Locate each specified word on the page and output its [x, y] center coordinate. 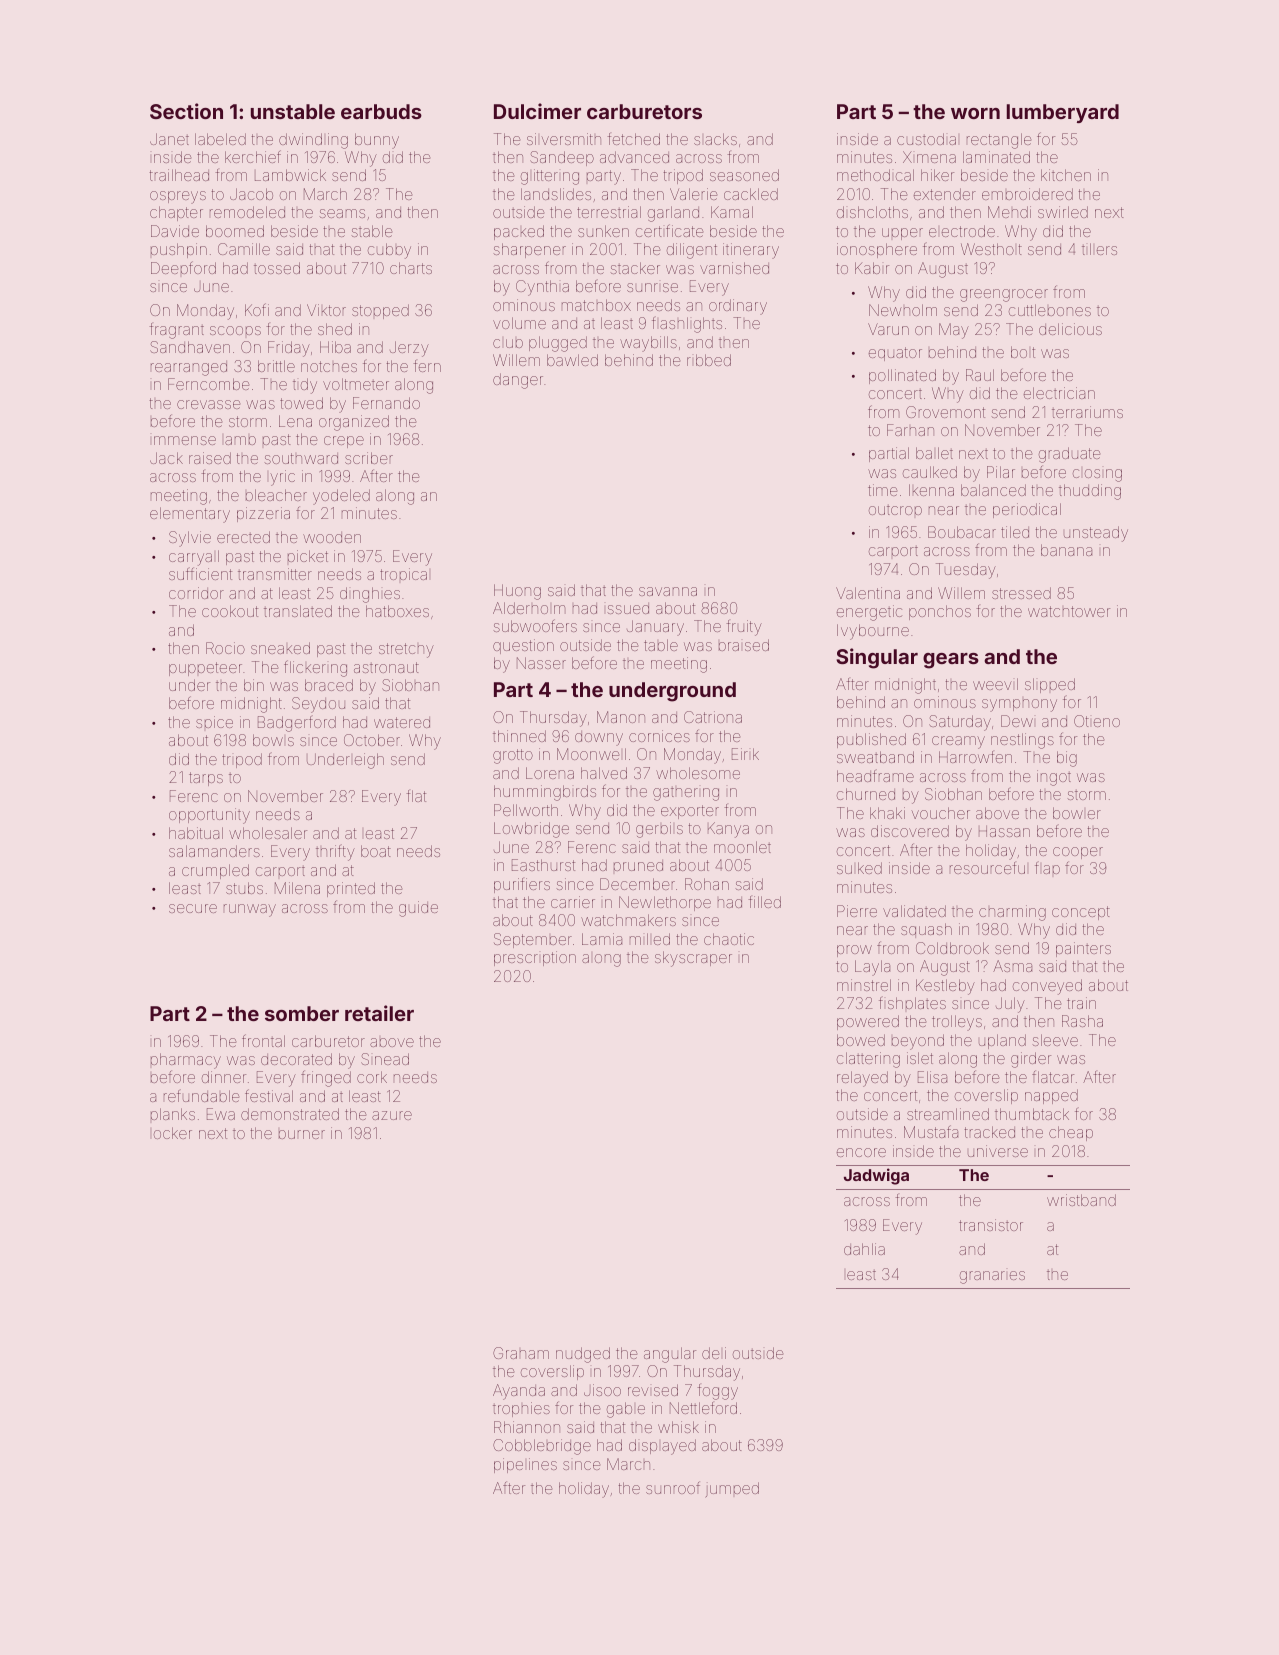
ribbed [709, 360]
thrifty [335, 852]
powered [868, 1022]
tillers [1099, 249]
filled [765, 902]
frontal [263, 1040]
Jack [166, 458]
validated [914, 911]
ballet [934, 453]
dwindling [313, 141]
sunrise [652, 287]
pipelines [525, 1465]
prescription [535, 958]
